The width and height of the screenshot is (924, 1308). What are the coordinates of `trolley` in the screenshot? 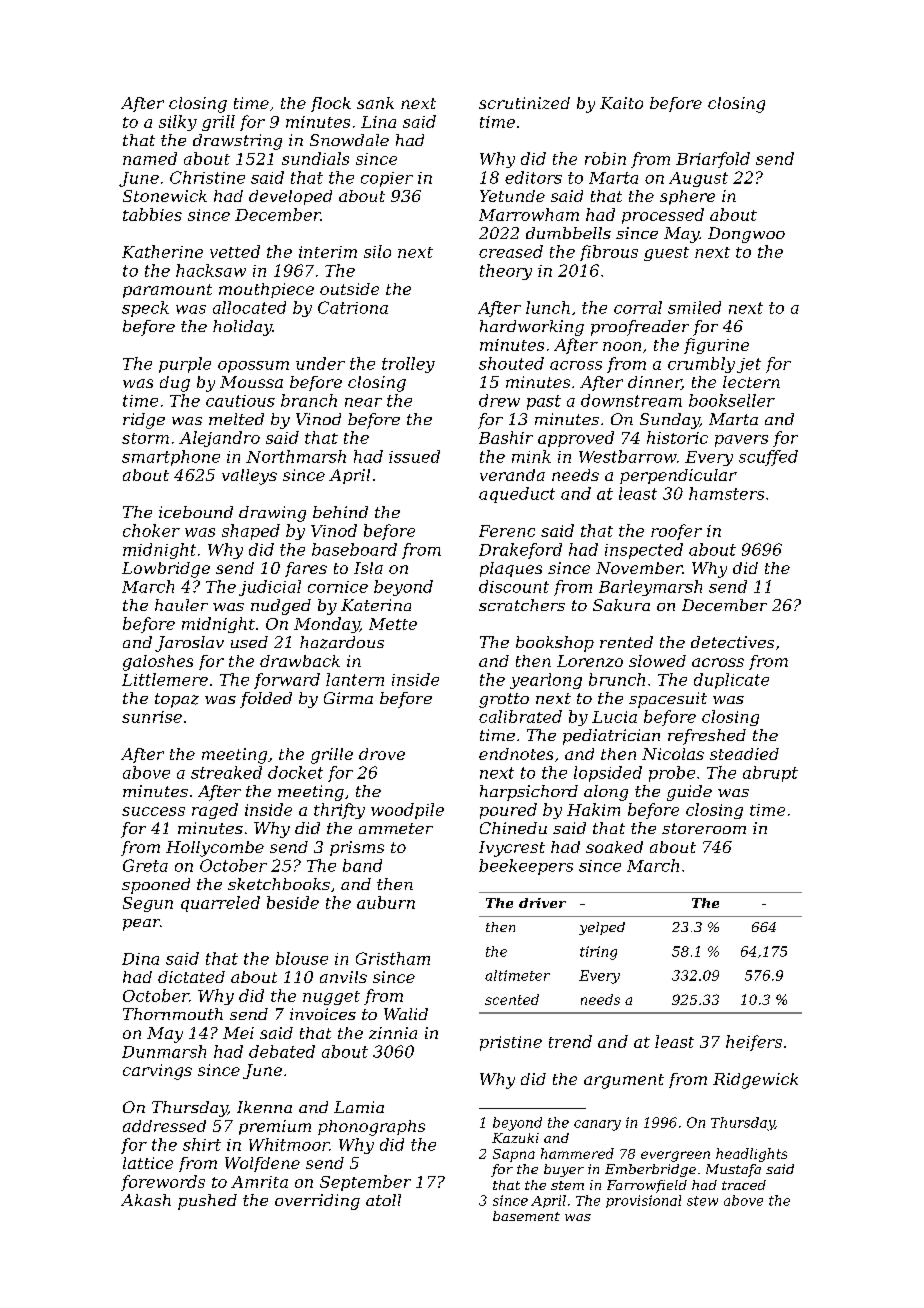 It's located at (408, 365).
